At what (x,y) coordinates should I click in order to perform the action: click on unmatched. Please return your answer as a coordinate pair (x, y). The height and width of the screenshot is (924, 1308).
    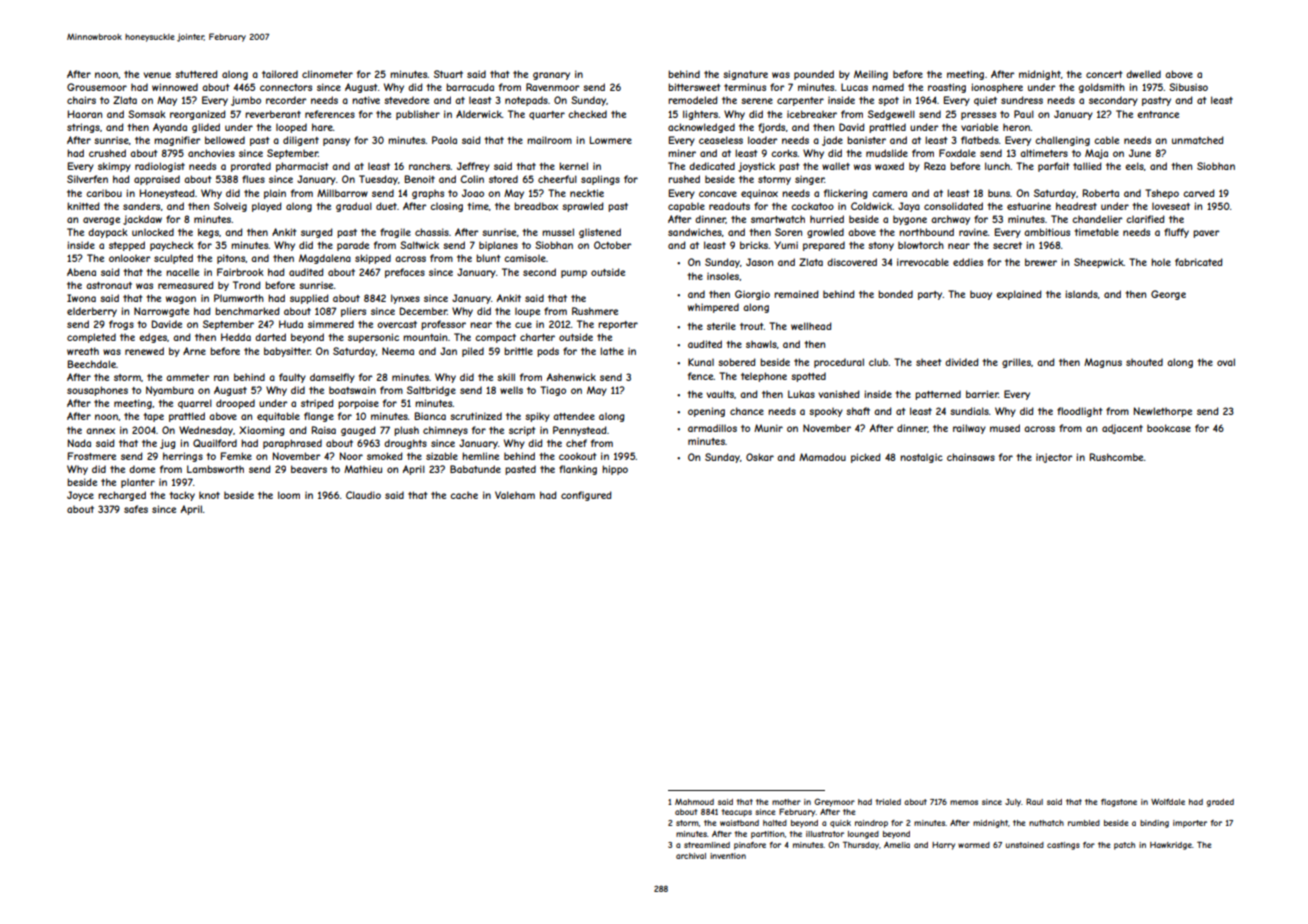
    Looking at the image, I should click on (1198, 140).
